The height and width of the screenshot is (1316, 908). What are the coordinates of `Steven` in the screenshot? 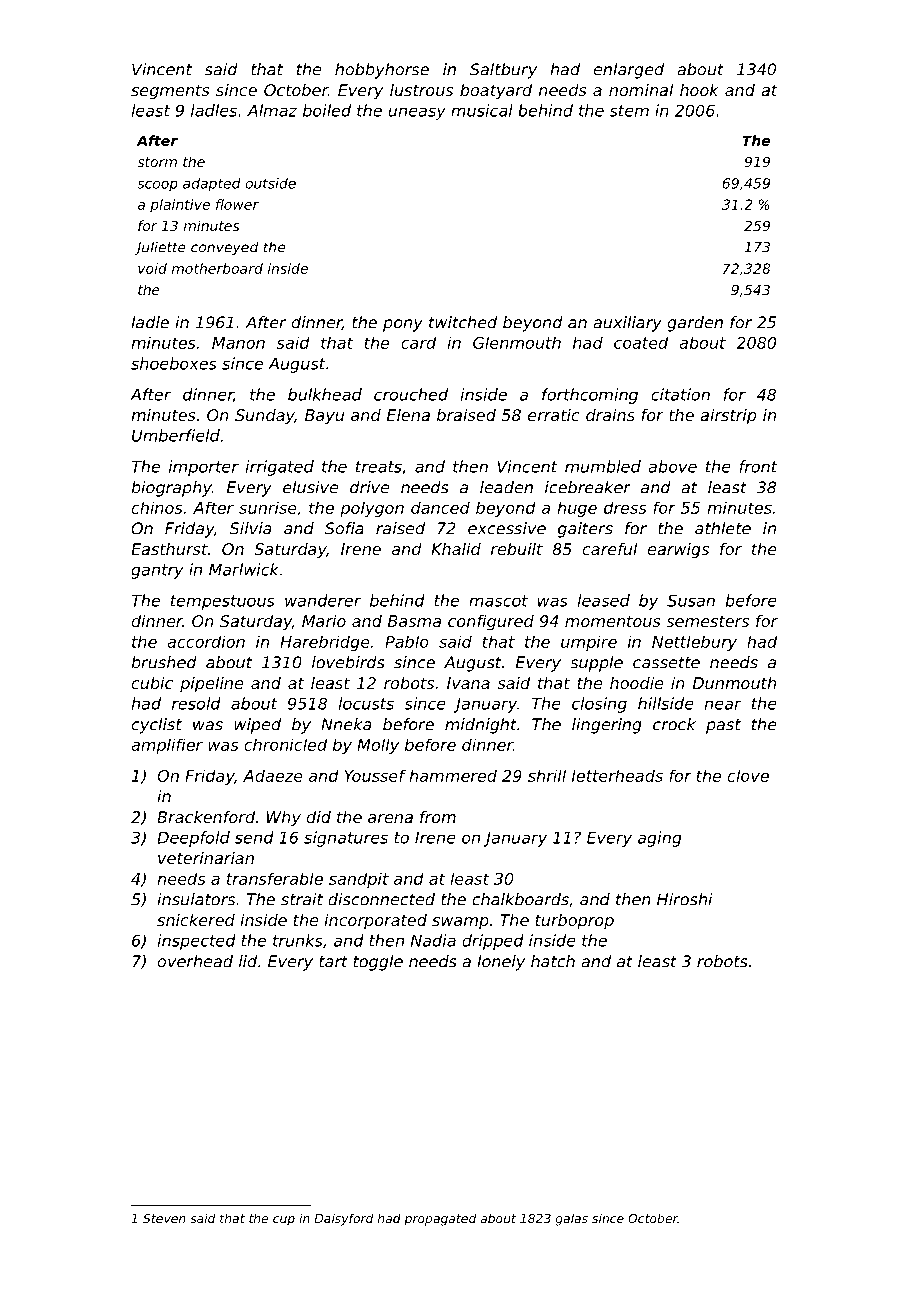 It's located at (164, 1218).
